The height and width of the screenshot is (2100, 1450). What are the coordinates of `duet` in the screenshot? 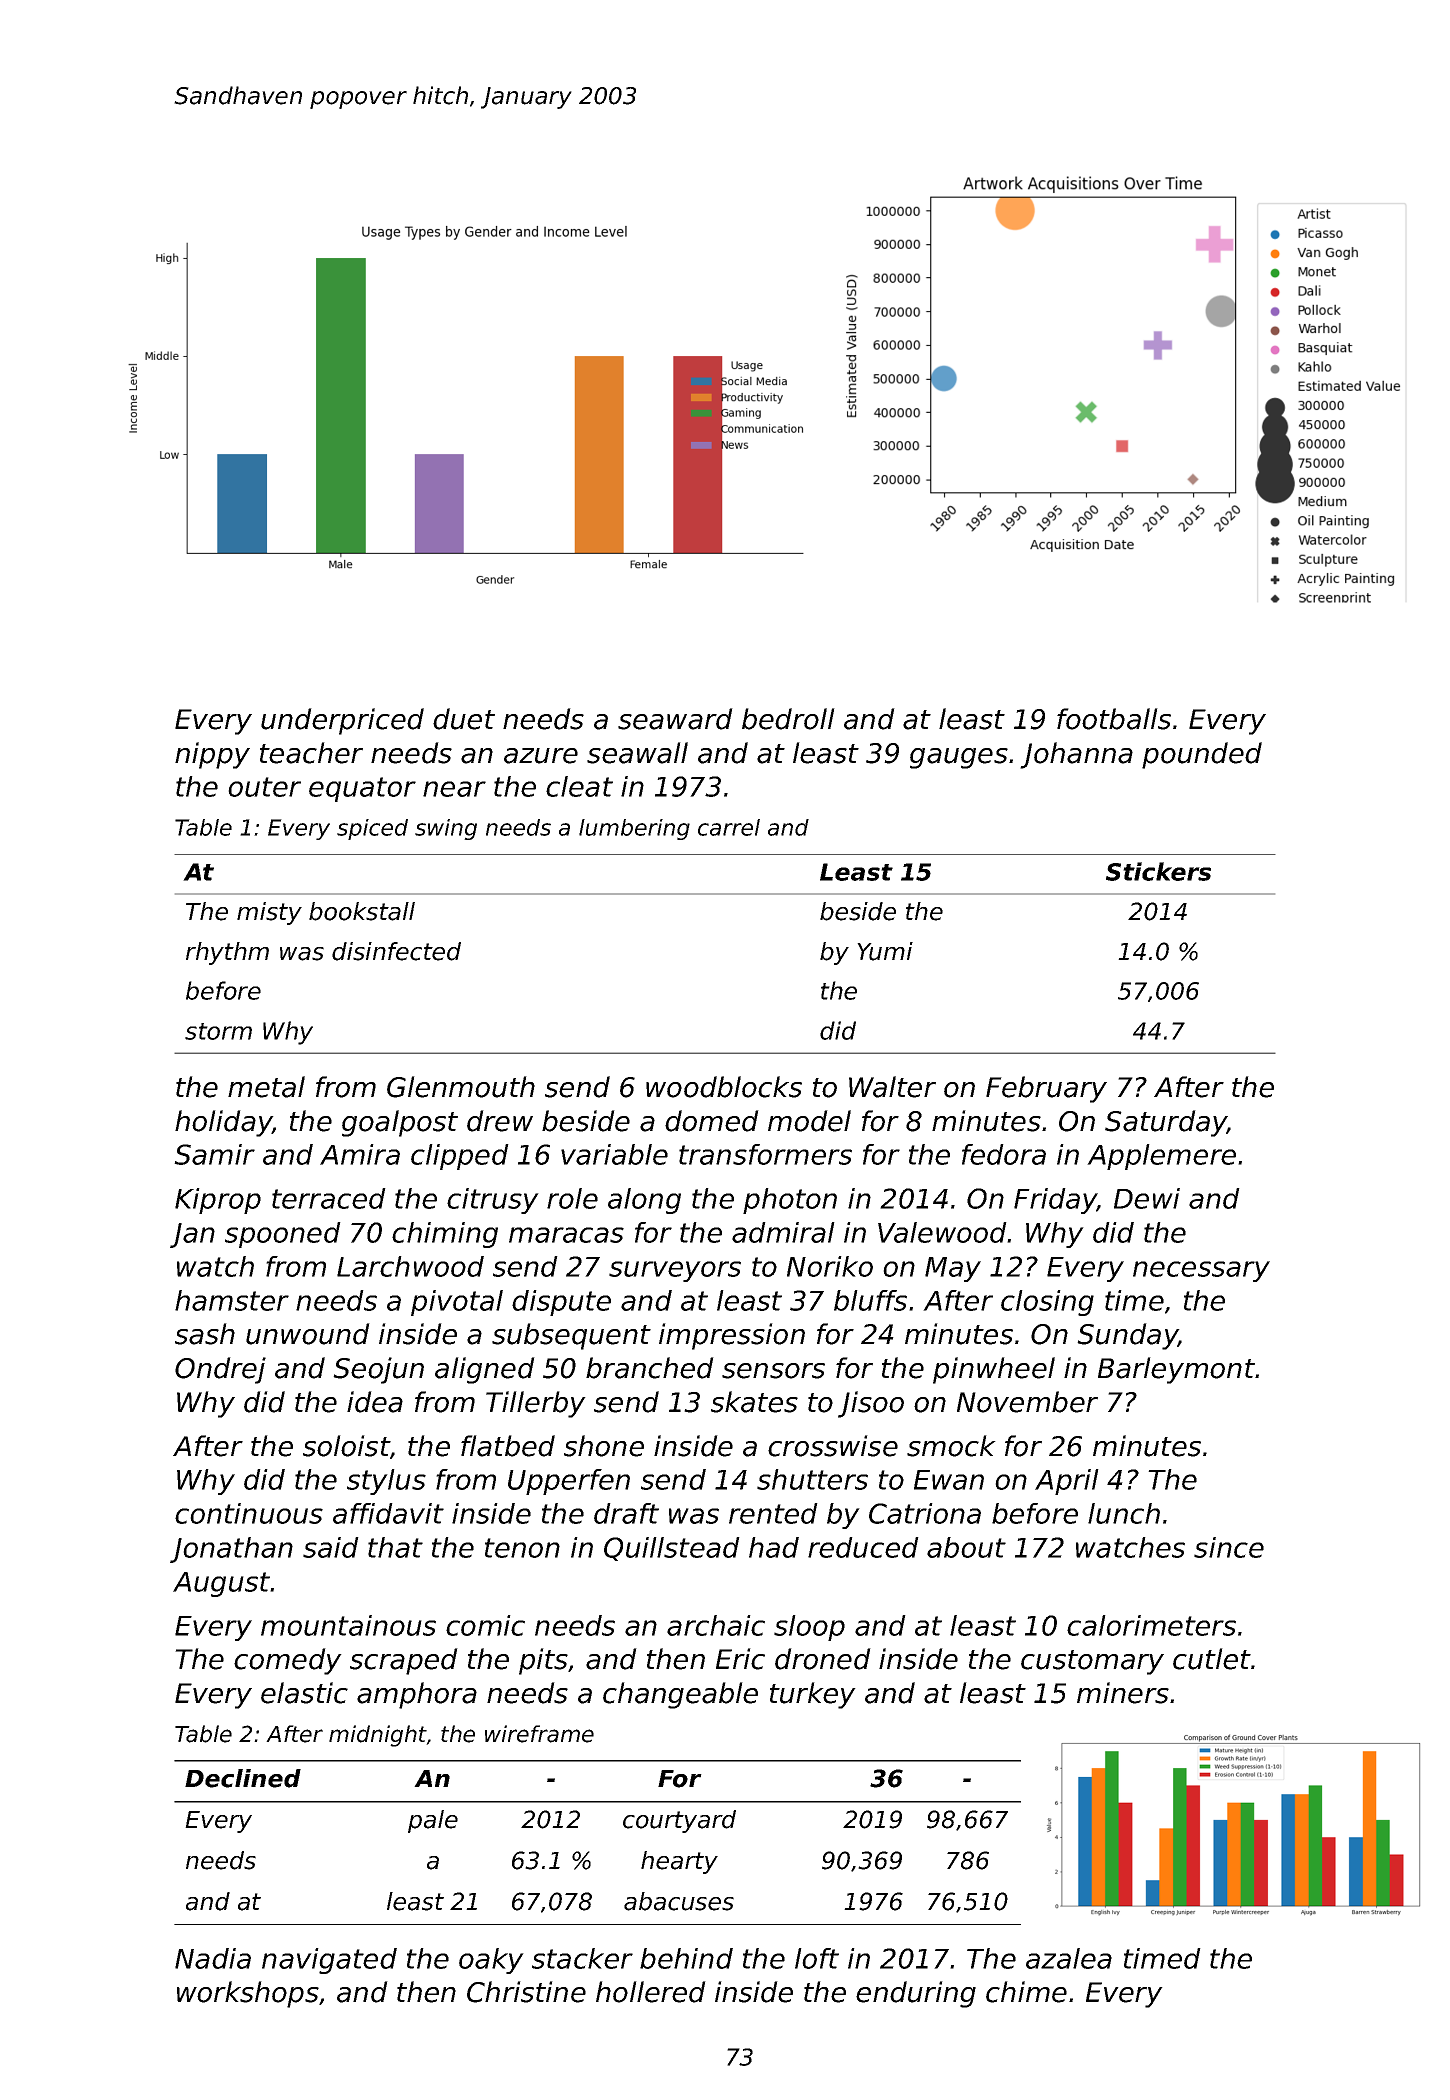 It's located at (464, 719).
